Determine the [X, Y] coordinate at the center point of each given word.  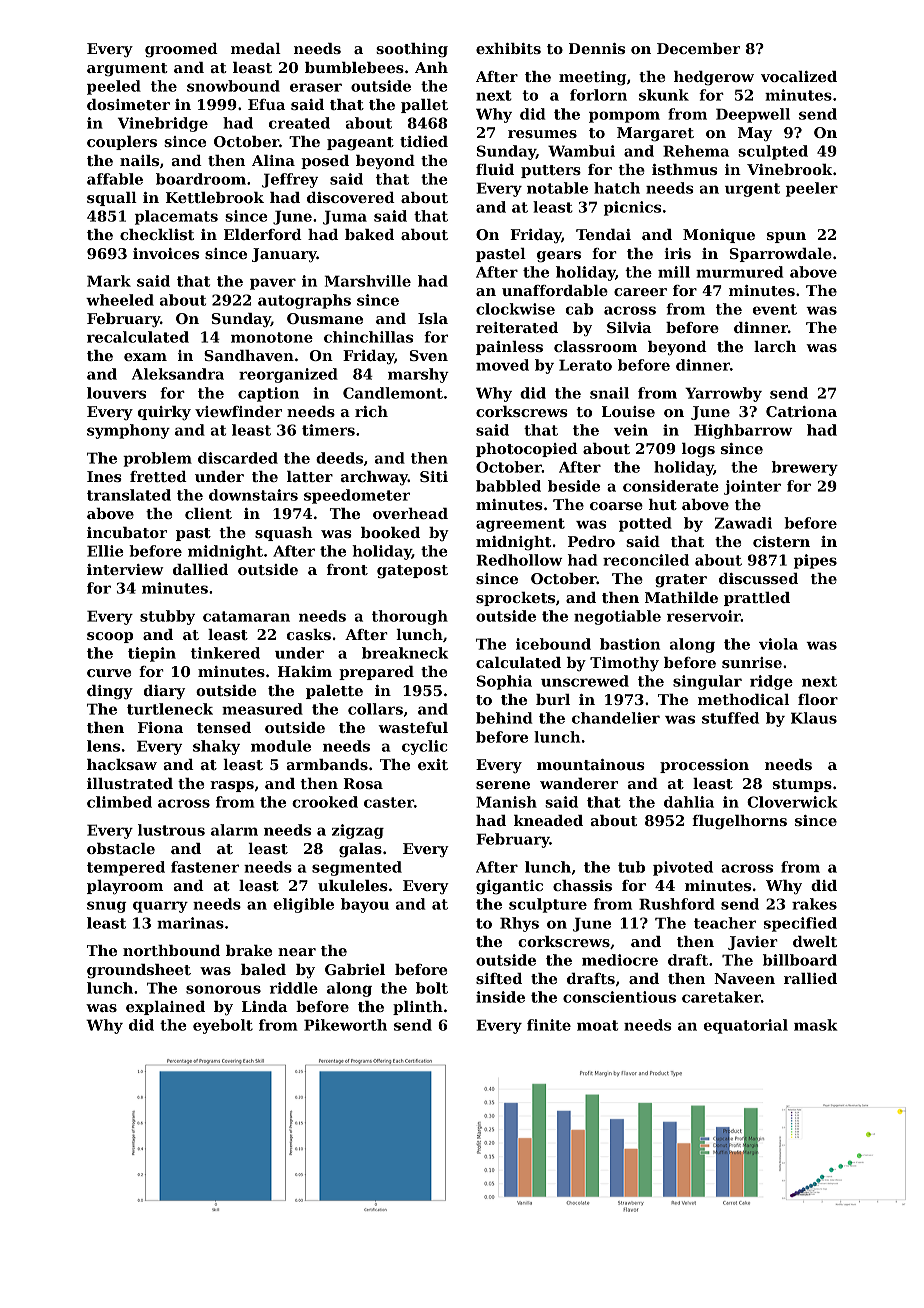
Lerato [585, 365]
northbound [171, 950]
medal [256, 48]
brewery [805, 468]
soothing [412, 50]
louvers [116, 393]
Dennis [597, 48]
